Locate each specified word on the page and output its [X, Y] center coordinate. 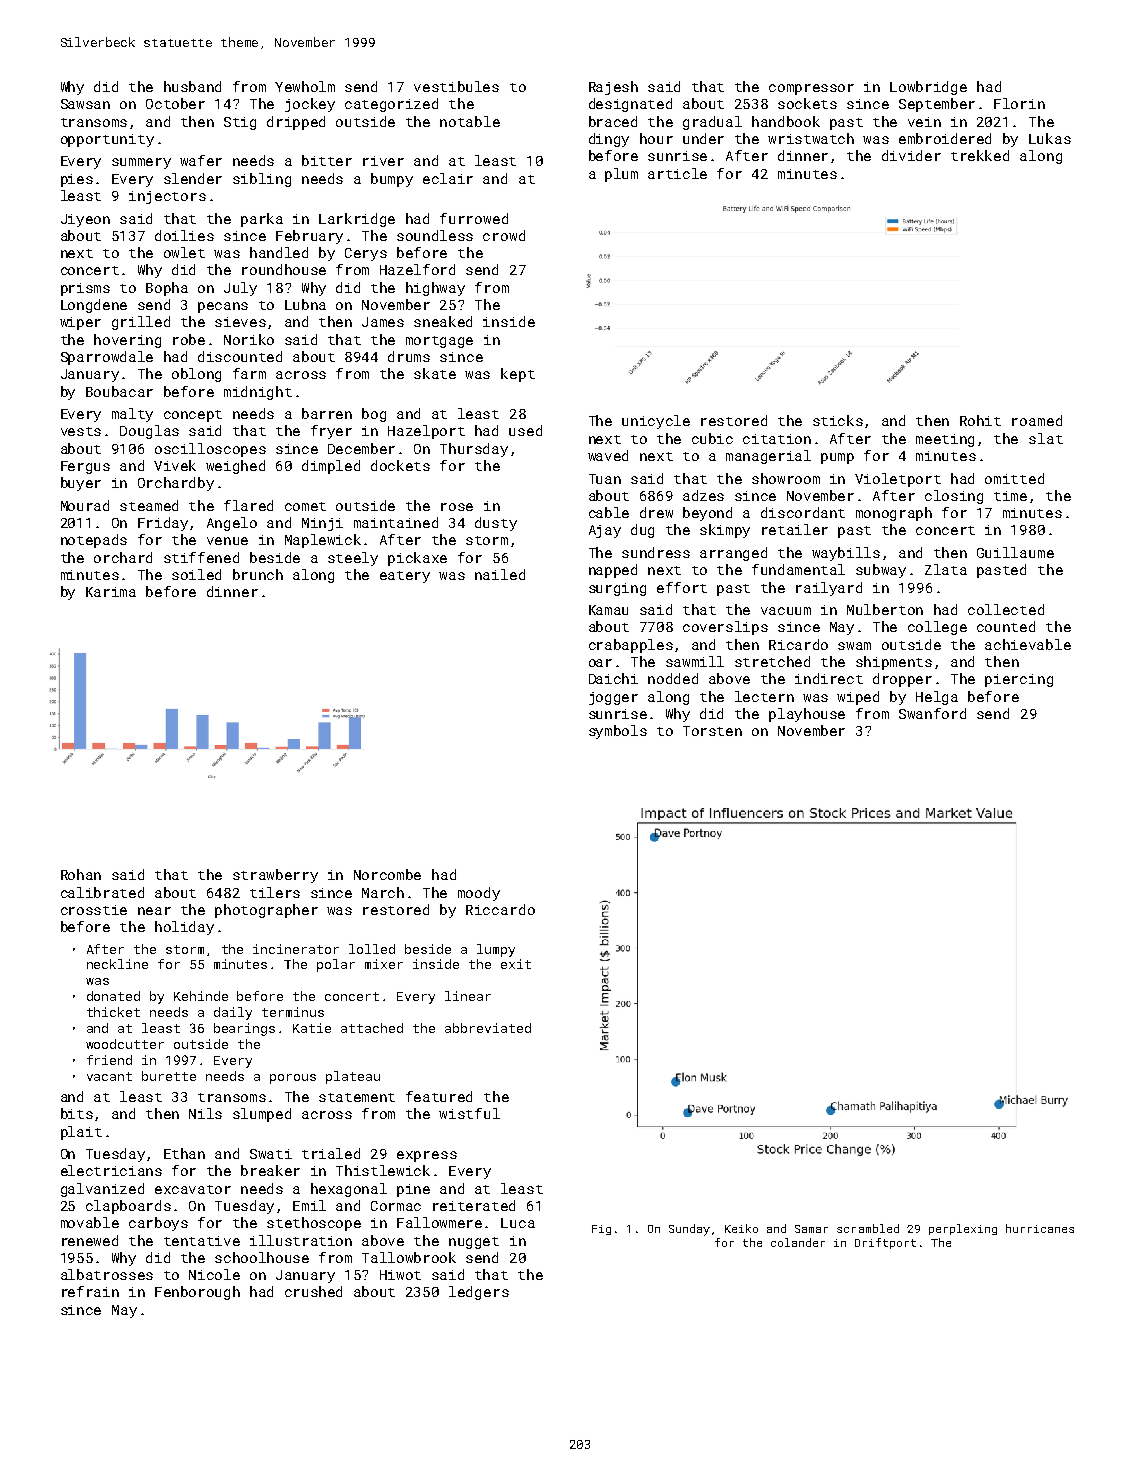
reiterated [474, 1205]
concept [193, 416]
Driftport [885, 1243]
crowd [504, 235]
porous [293, 1079]
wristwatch [811, 138]
